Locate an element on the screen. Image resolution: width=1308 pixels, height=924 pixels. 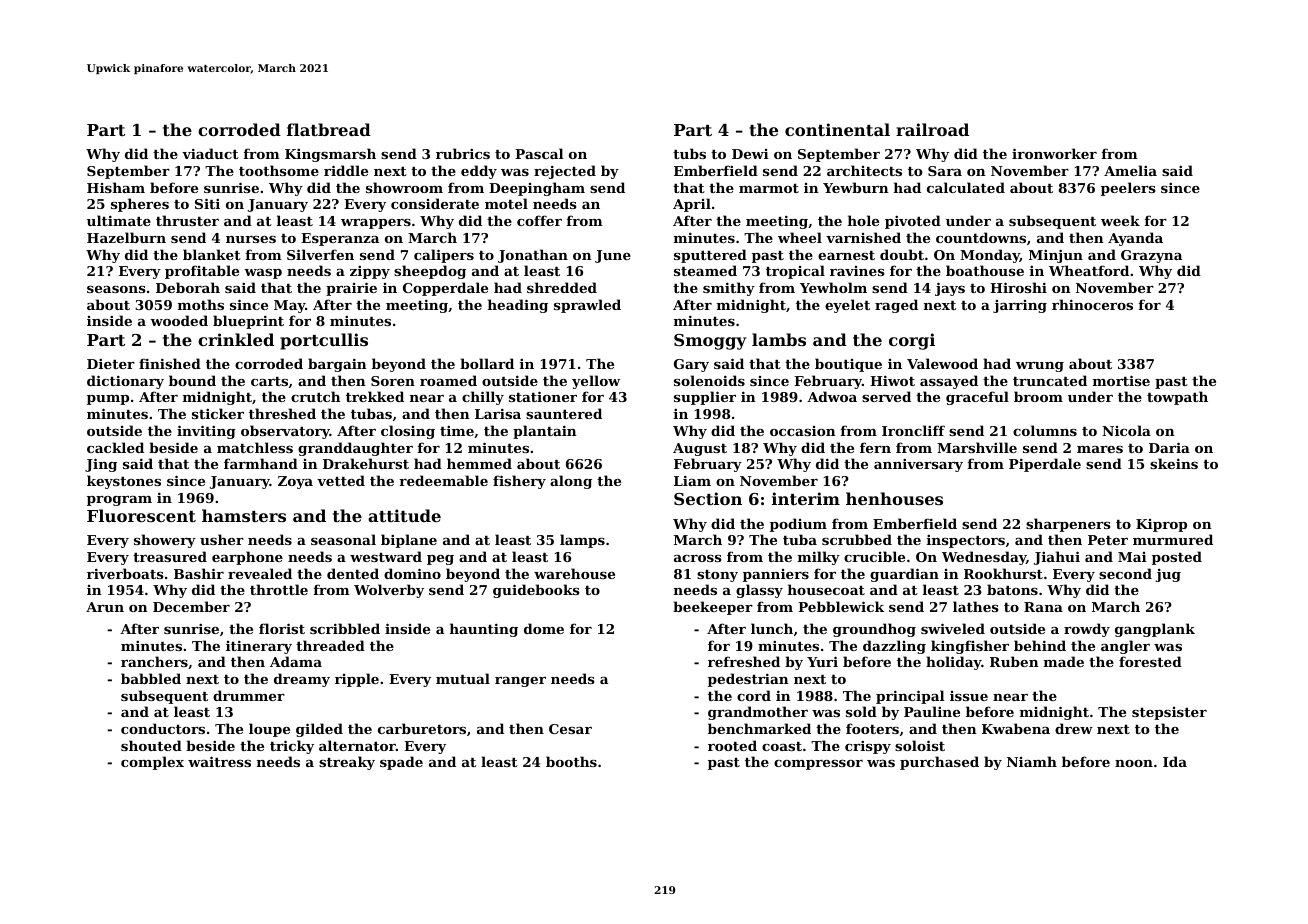
lamps is located at coordinates (582, 541).
